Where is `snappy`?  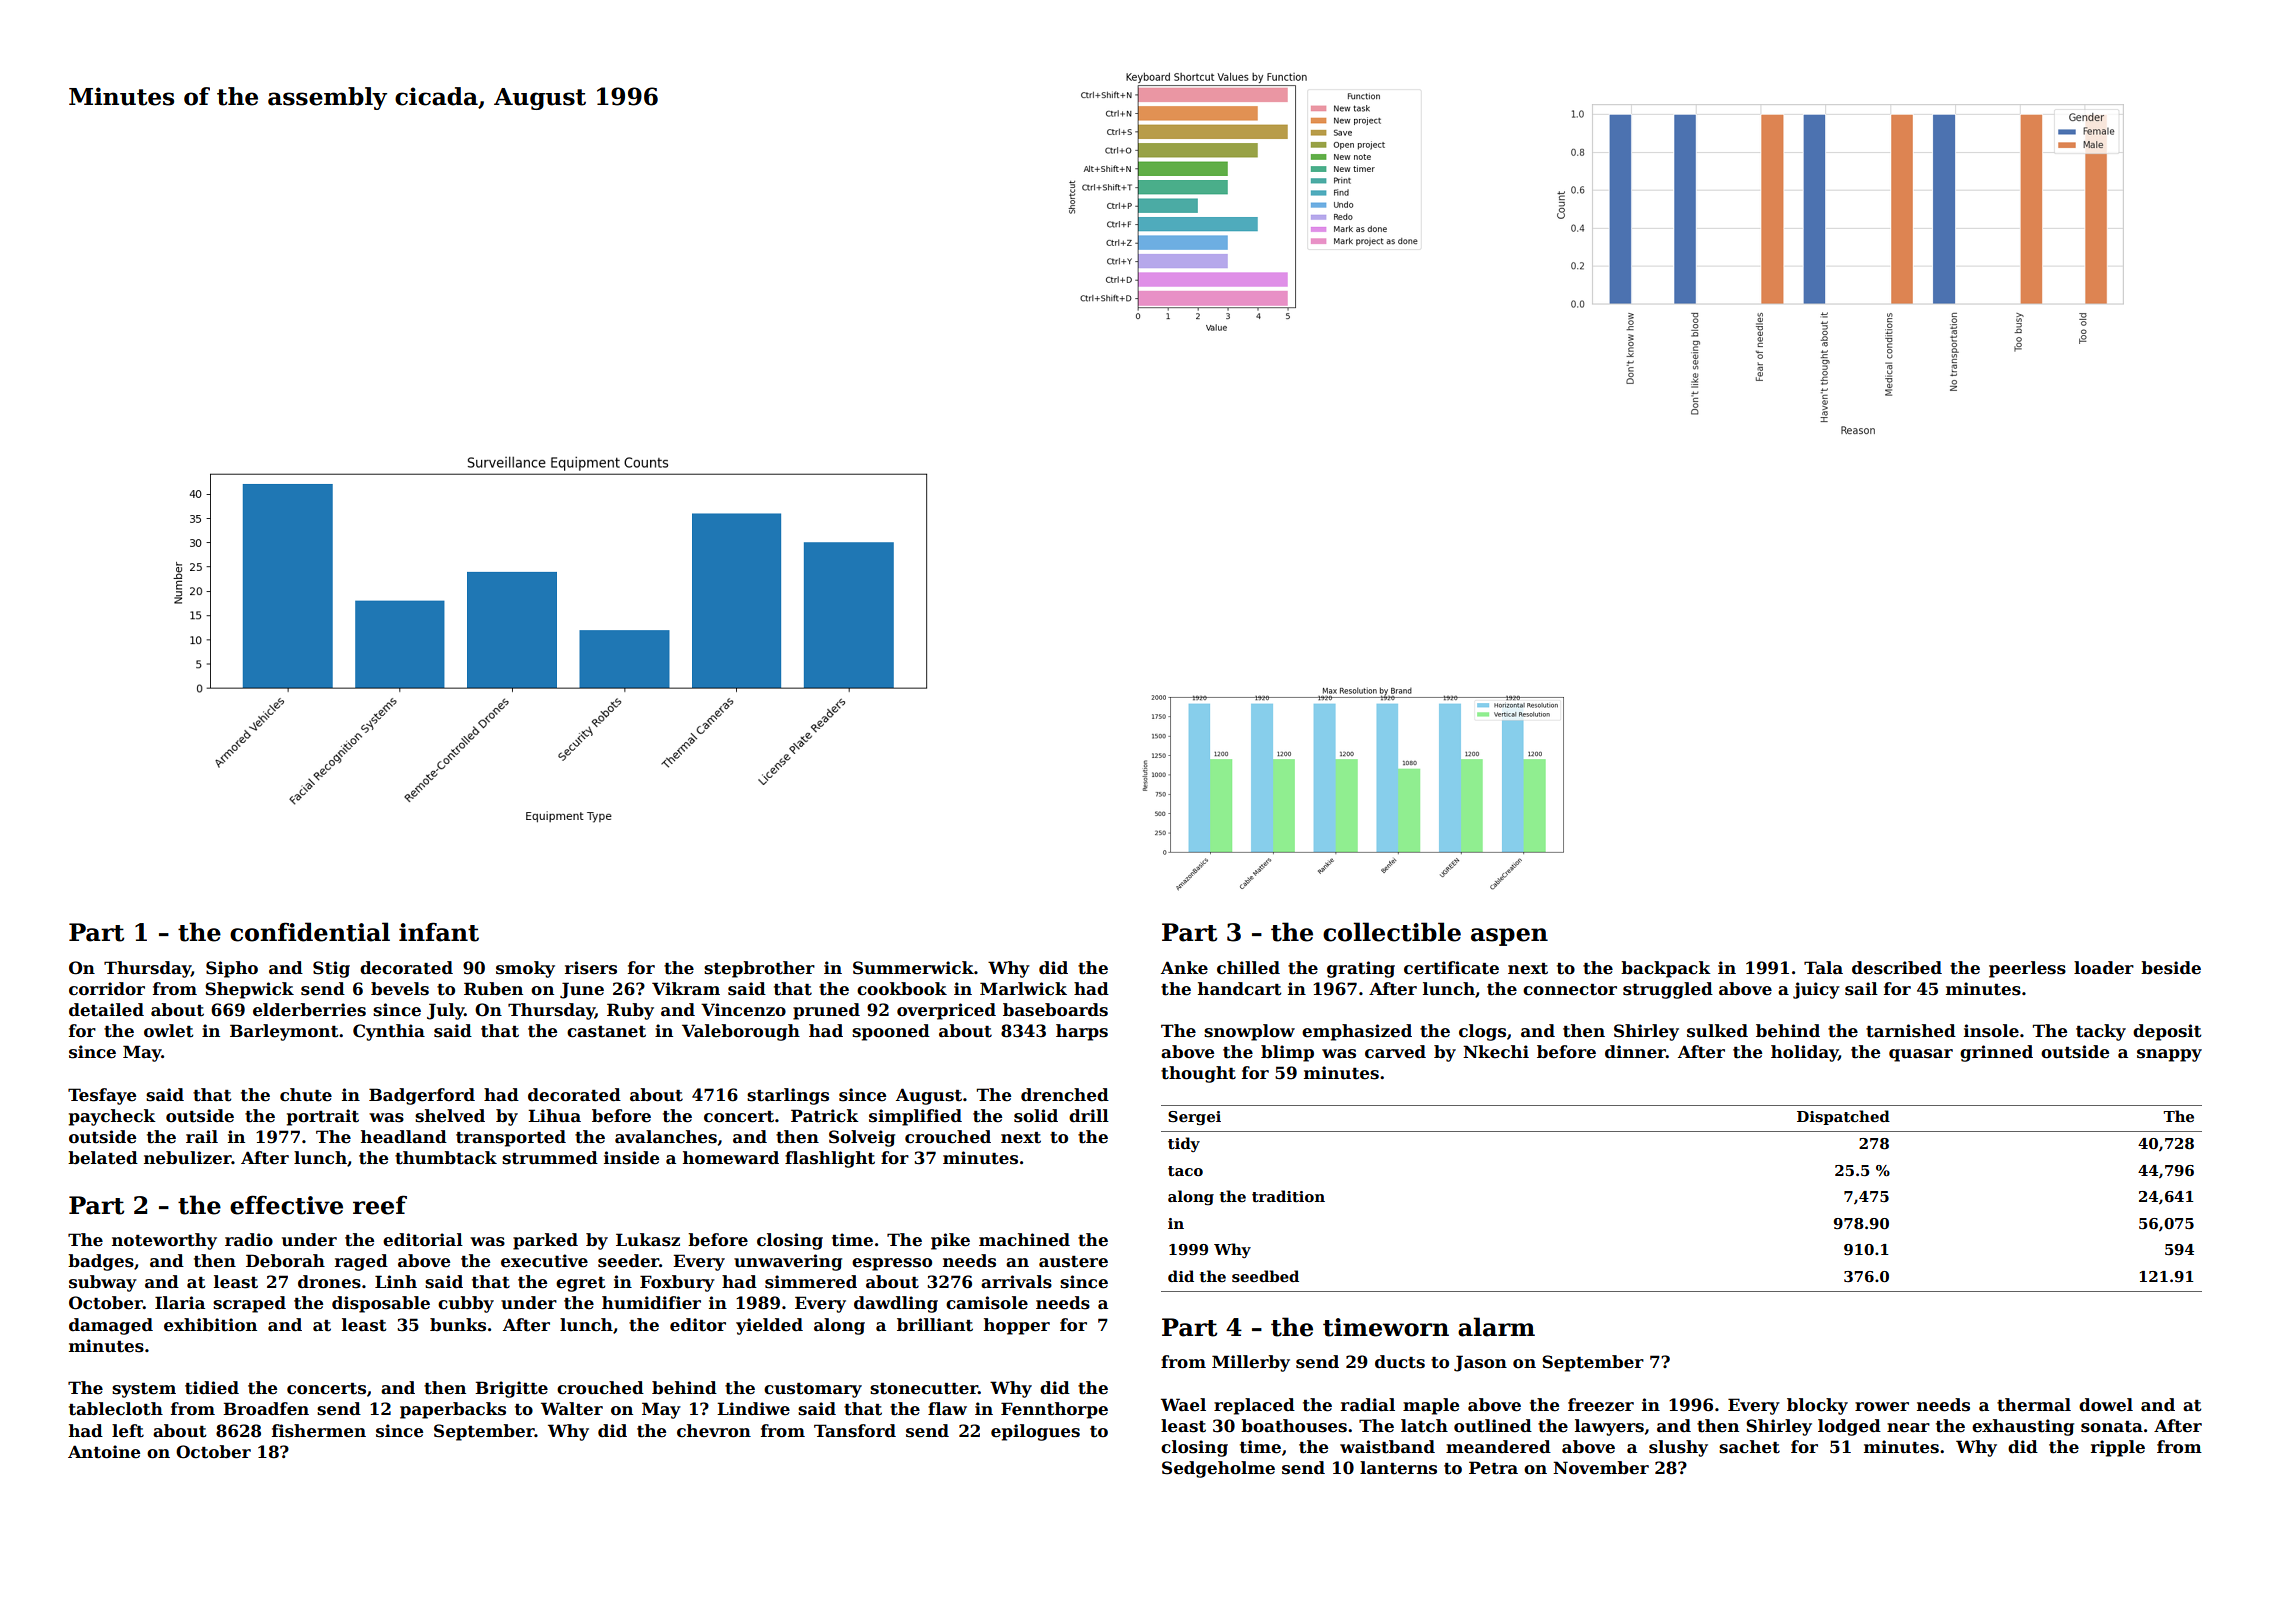
snappy is located at coordinates (2169, 1055).
